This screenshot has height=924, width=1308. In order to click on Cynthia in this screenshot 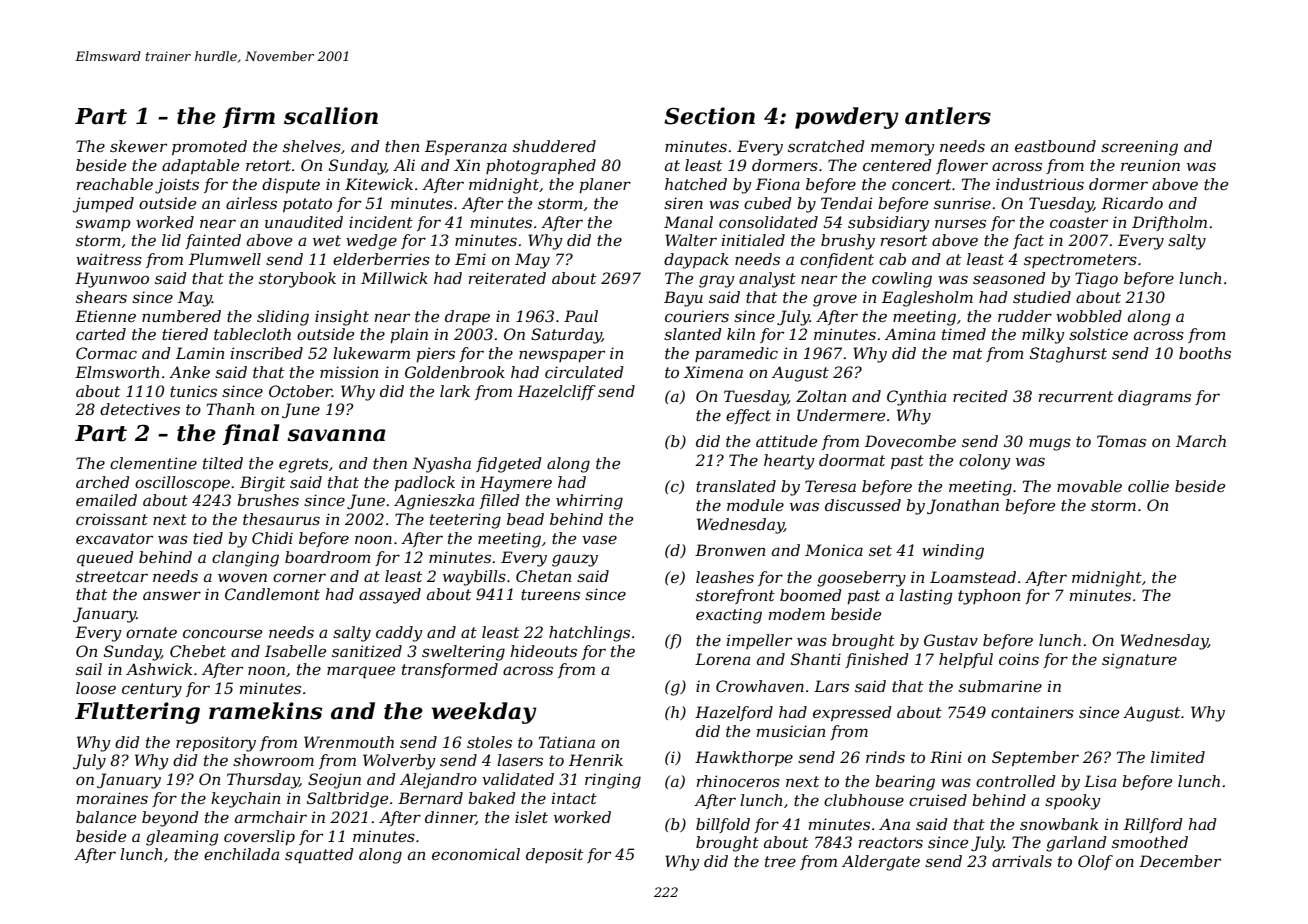, I will do `click(916, 398)`.
